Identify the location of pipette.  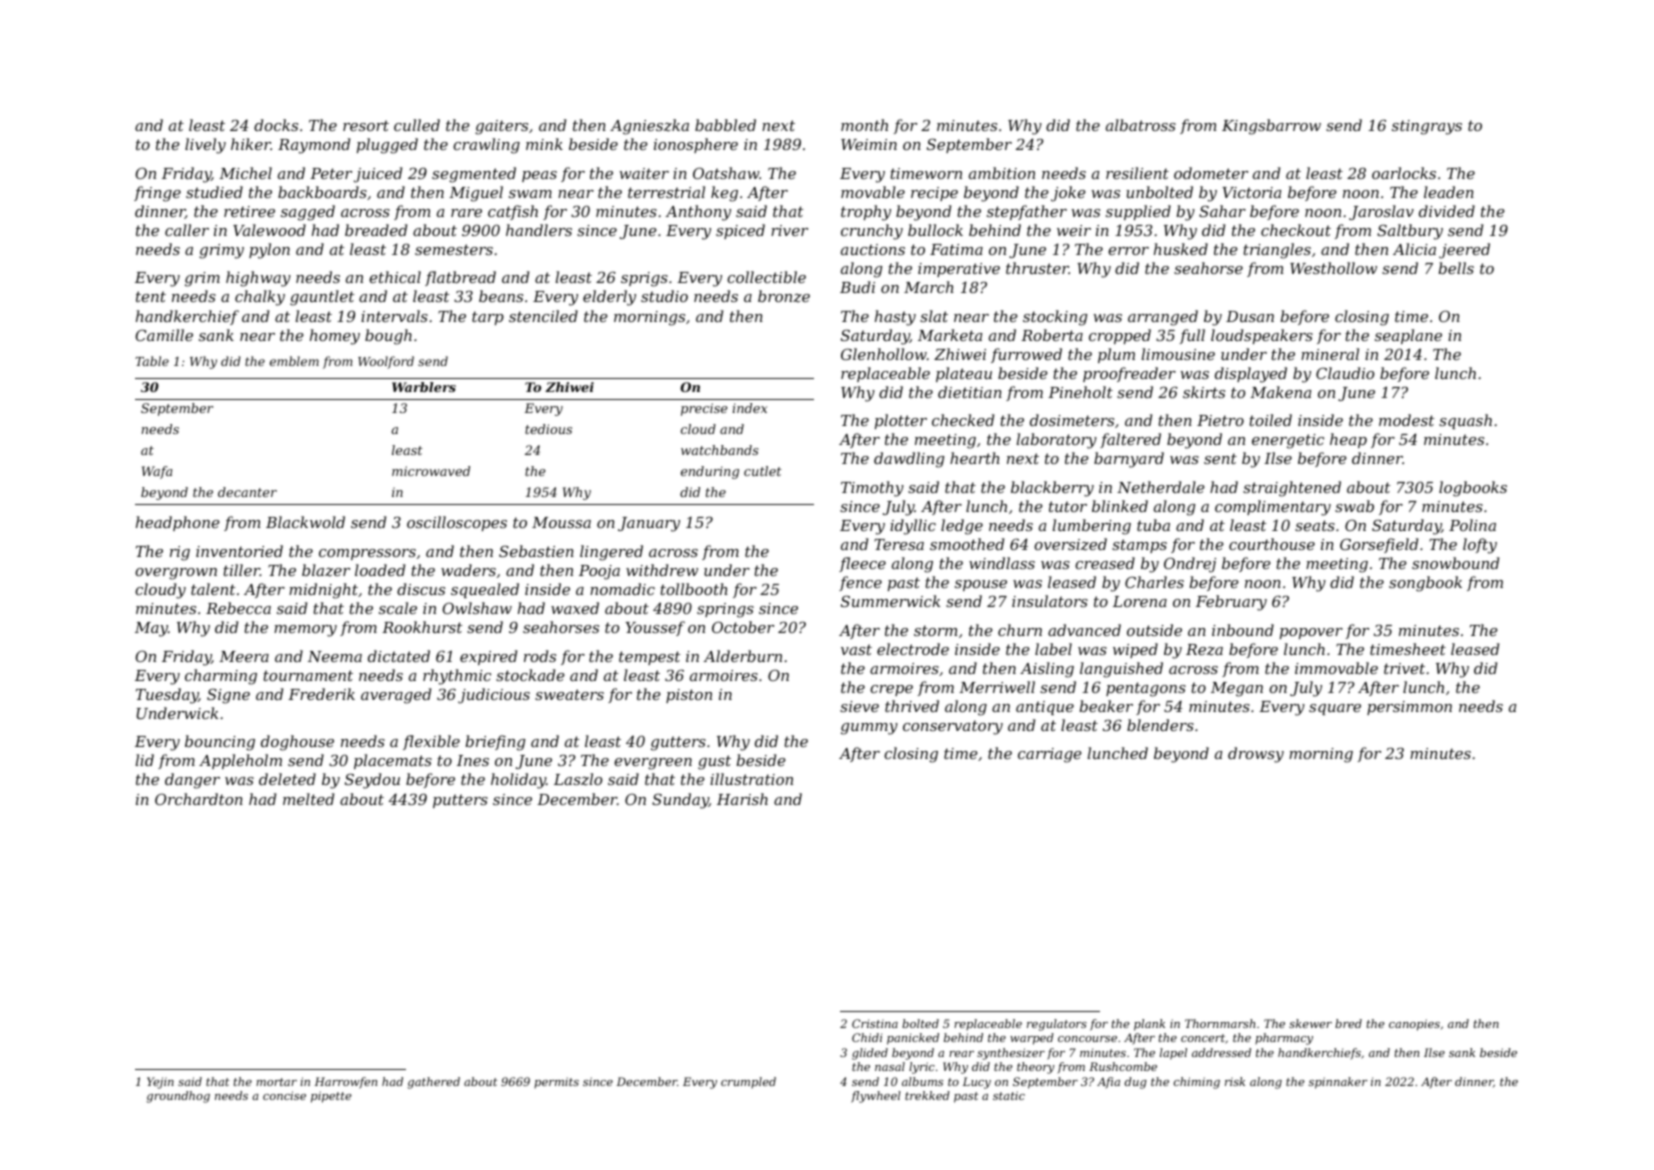
(331, 1097).
